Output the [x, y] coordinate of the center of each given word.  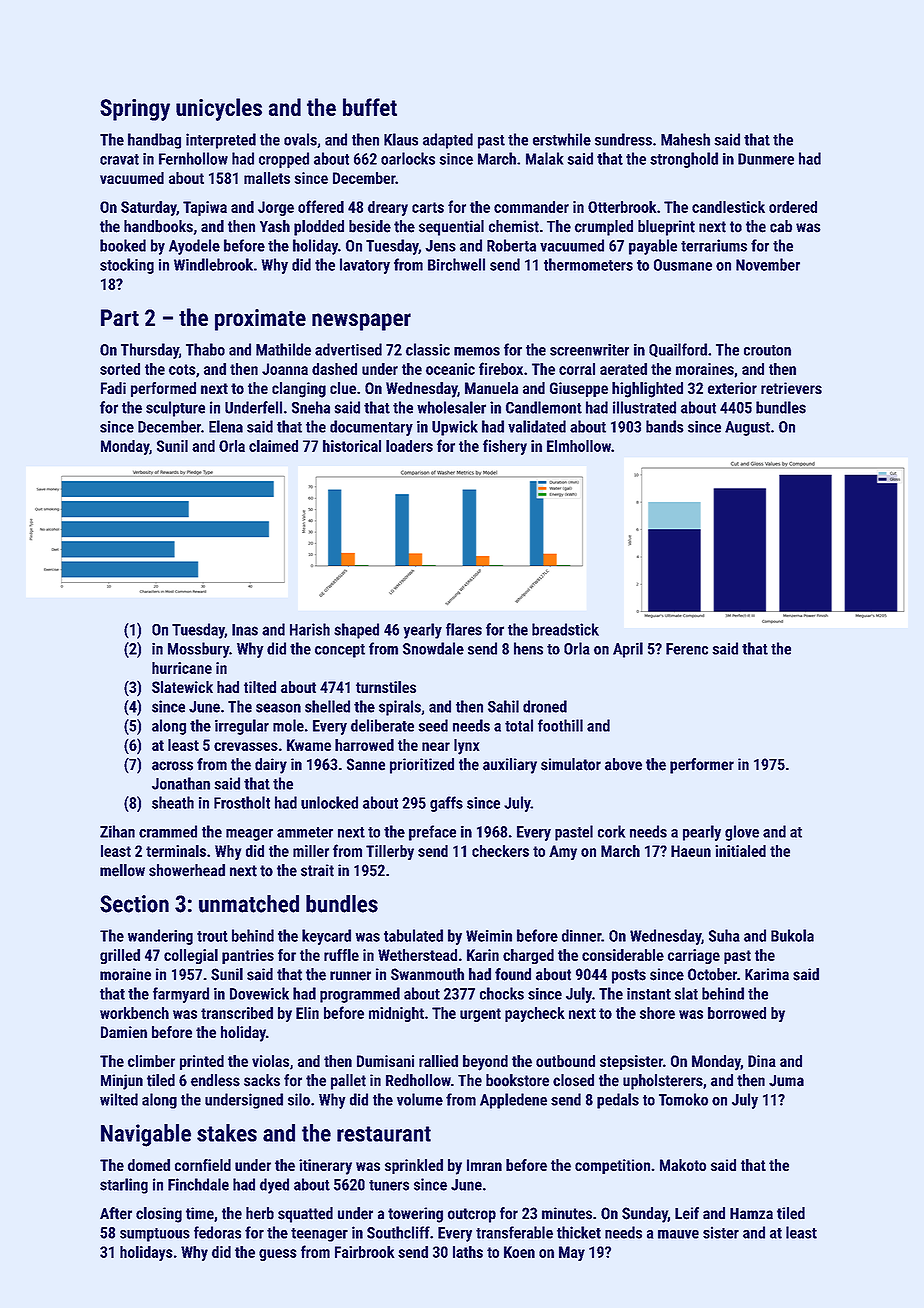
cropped [284, 160]
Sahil [503, 706]
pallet [348, 1082]
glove [742, 833]
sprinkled [414, 1166]
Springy [135, 110]
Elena [226, 426]
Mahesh [685, 139]
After [116, 1213]
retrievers [791, 388]
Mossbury [198, 650]
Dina [762, 1061]
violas [270, 1061]
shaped [356, 631]
